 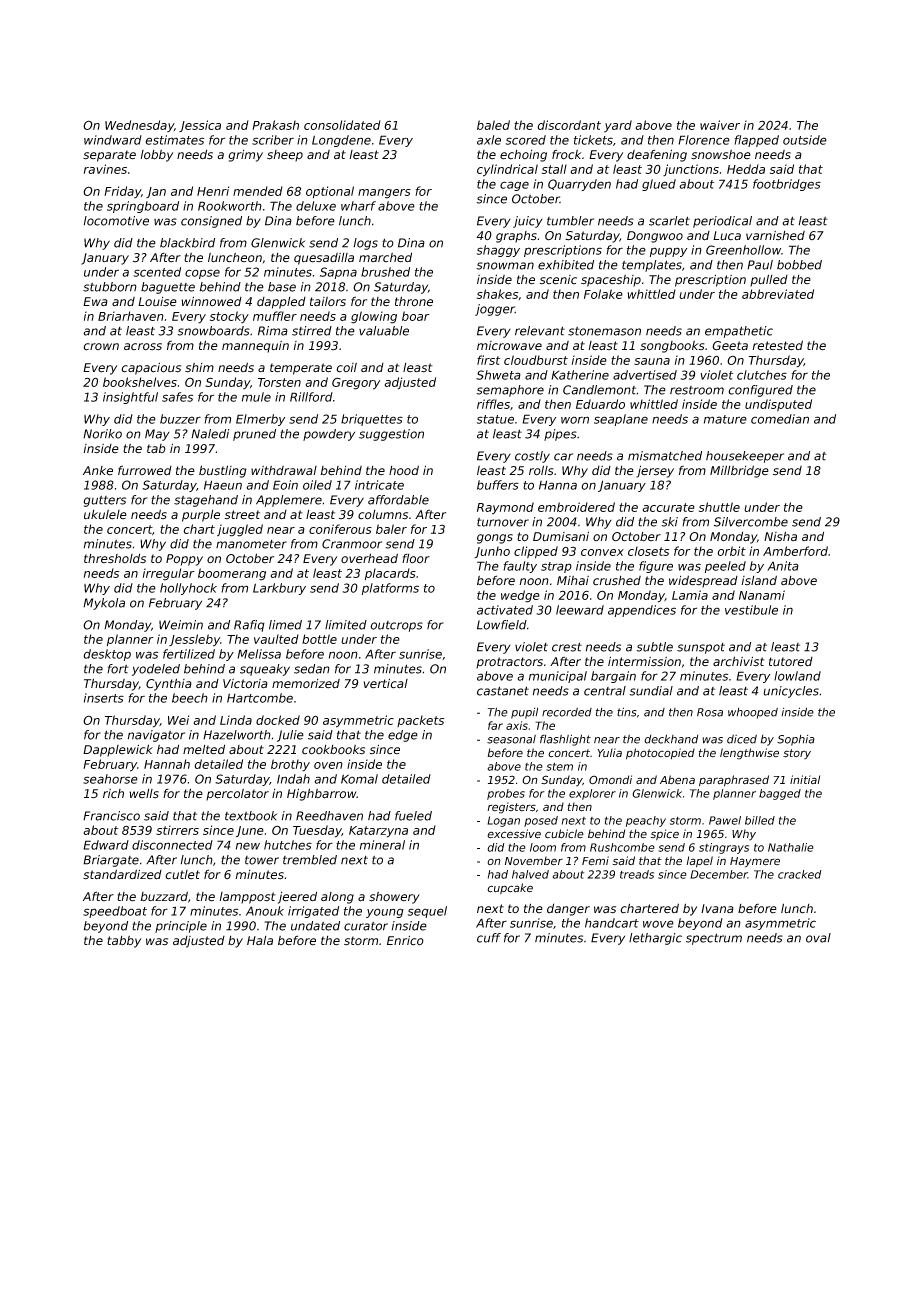 What do you see at coordinates (791, 662) in the screenshot?
I see `tutored` at bounding box center [791, 662].
